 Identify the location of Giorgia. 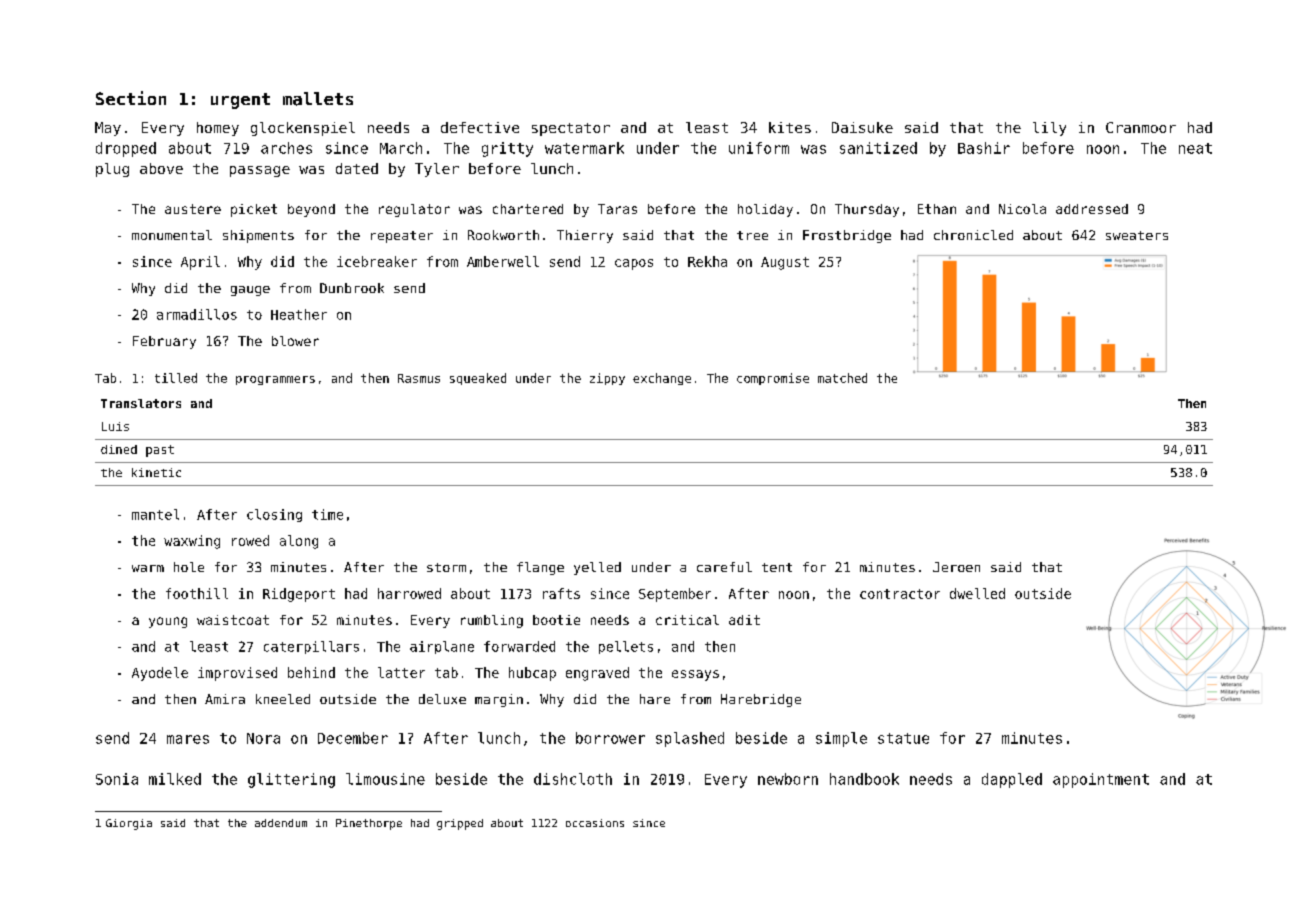
(129, 824).
